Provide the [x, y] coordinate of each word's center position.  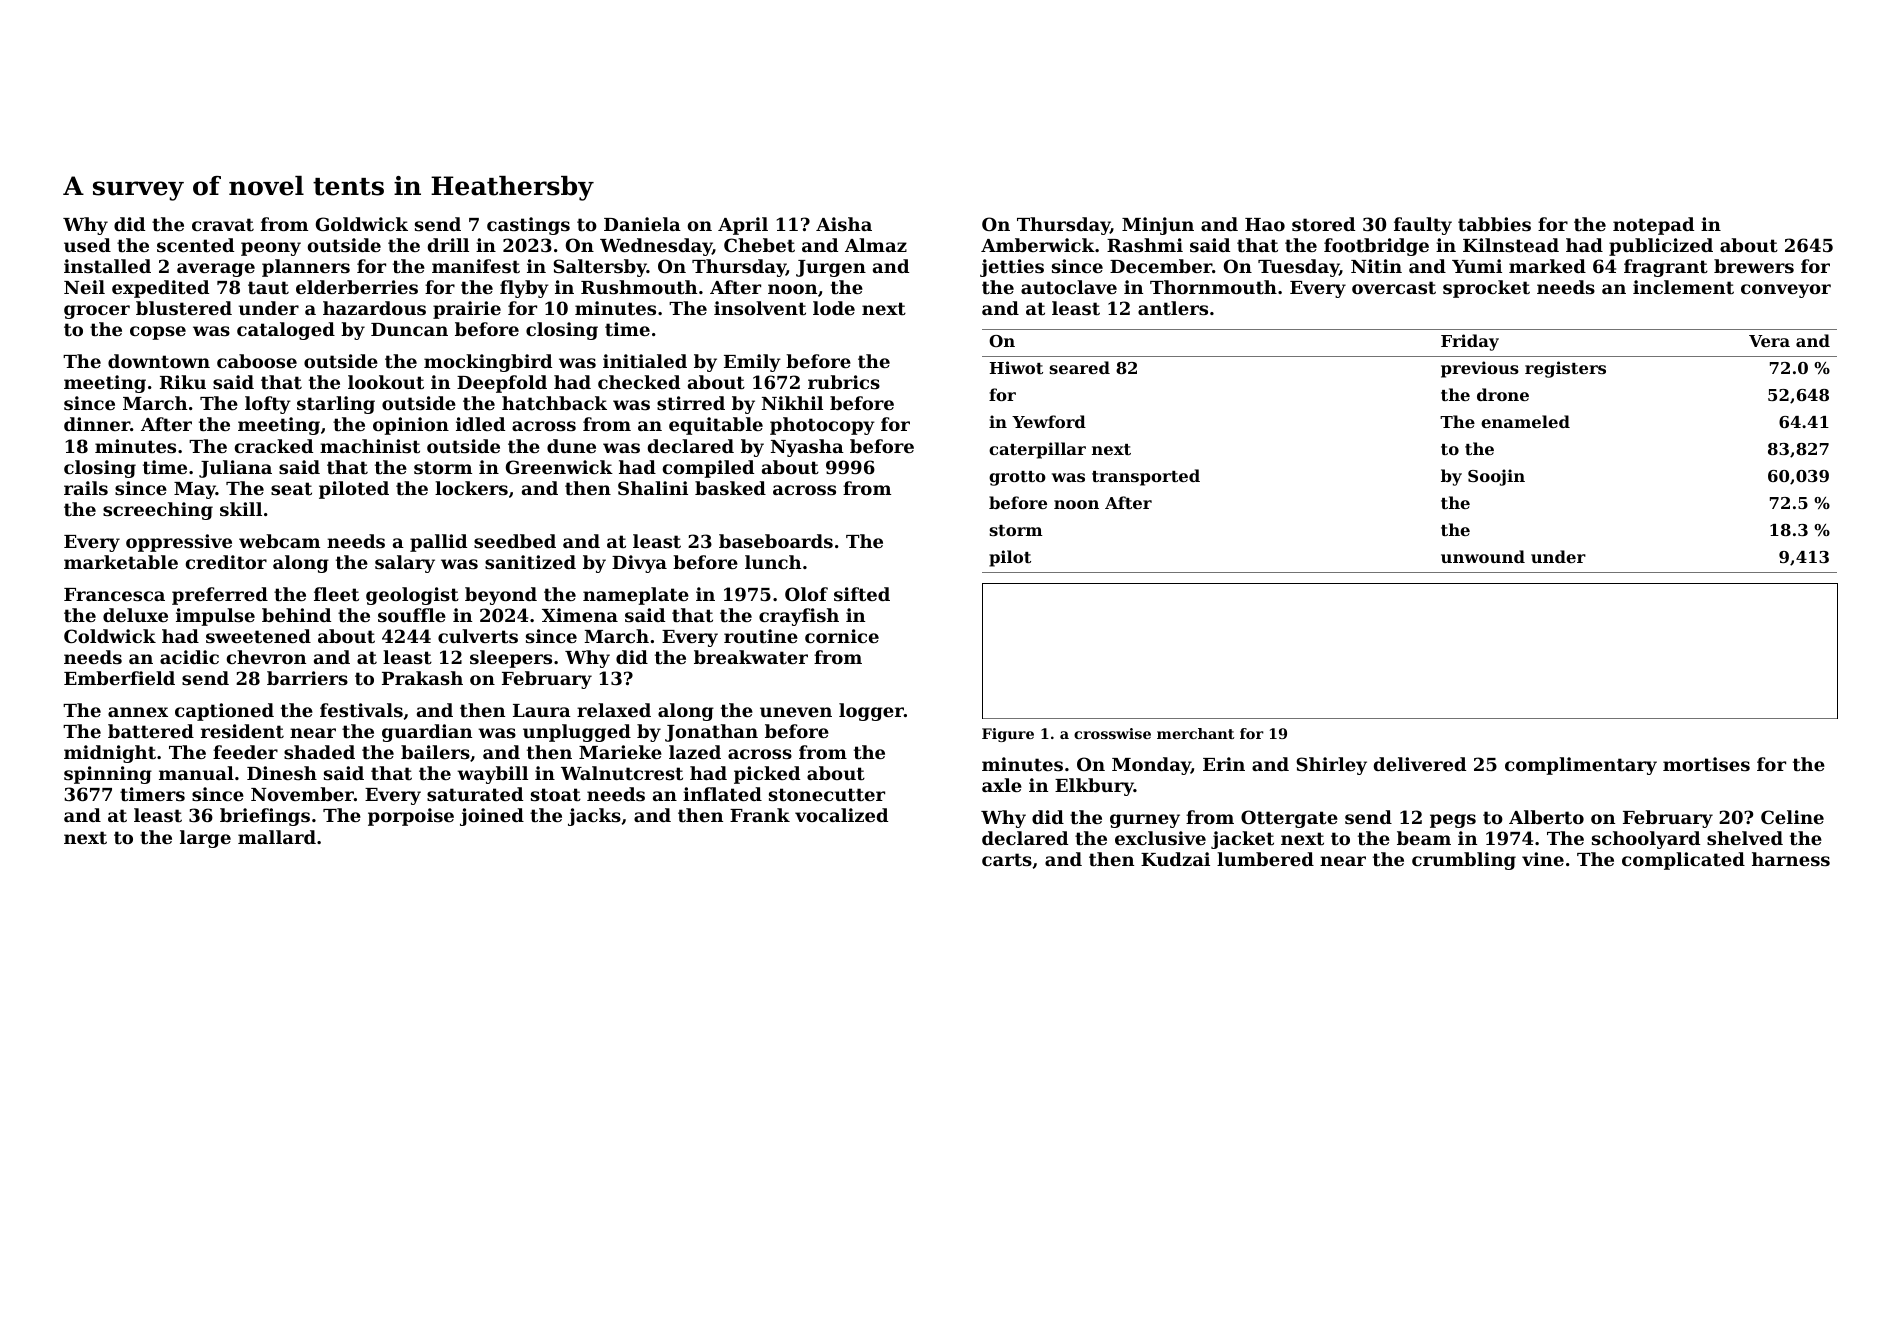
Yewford [1049, 421]
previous [1480, 369]
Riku [183, 382]
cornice [842, 636]
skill [241, 509]
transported [1146, 477]
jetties [1012, 268]
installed [107, 266]
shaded [319, 752]
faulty [1423, 226]
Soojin [1496, 477]
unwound [1483, 556]
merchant [1195, 733]
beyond [501, 596]
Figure [1008, 735]
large [205, 839]
